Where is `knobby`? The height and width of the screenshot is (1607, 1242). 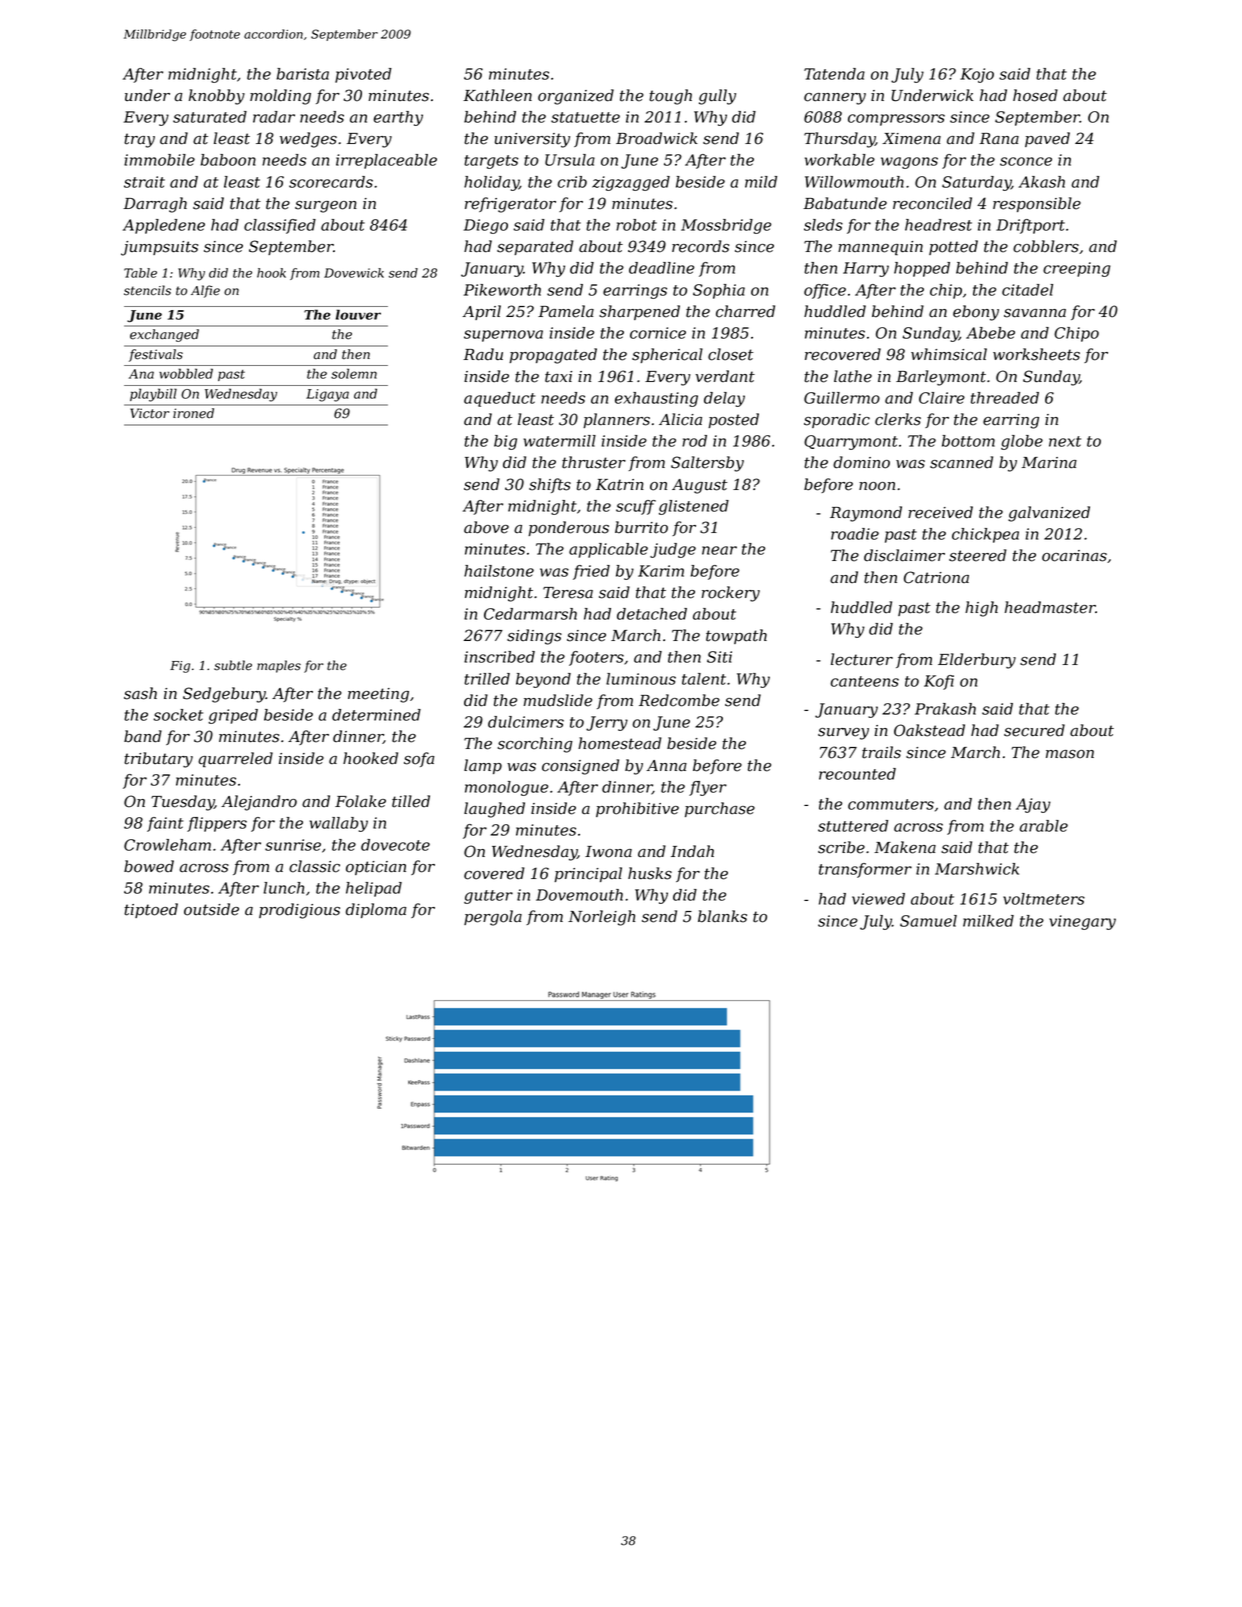 knobby is located at coordinates (217, 97).
